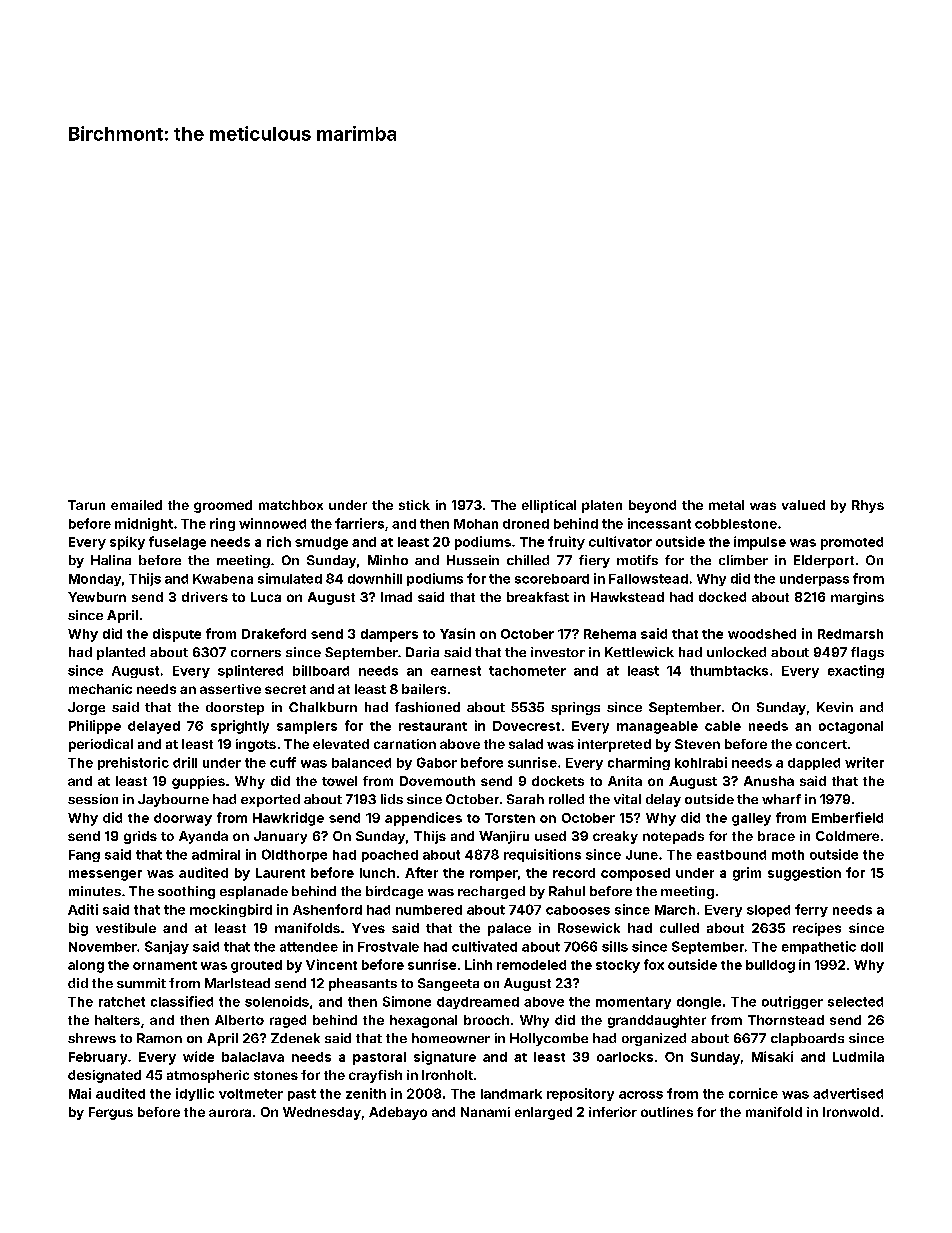 The width and height of the screenshot is (952, 1233). What do you see at coordinates (792, 1002) in the screenshot?
I see `outrigger` at bounding box center [792, 1002].
